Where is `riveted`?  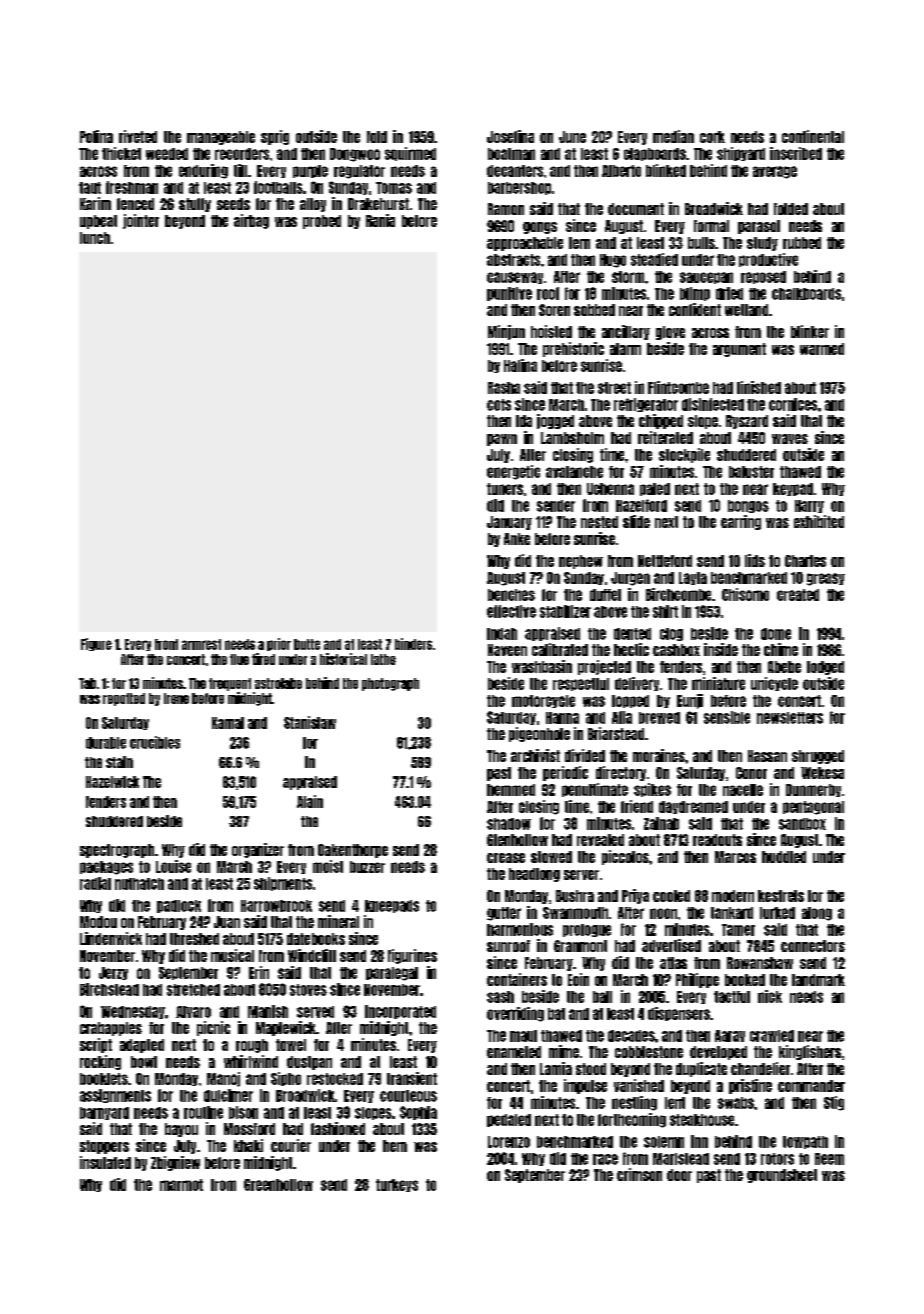 riveted is located at coordinates (138, 136).
